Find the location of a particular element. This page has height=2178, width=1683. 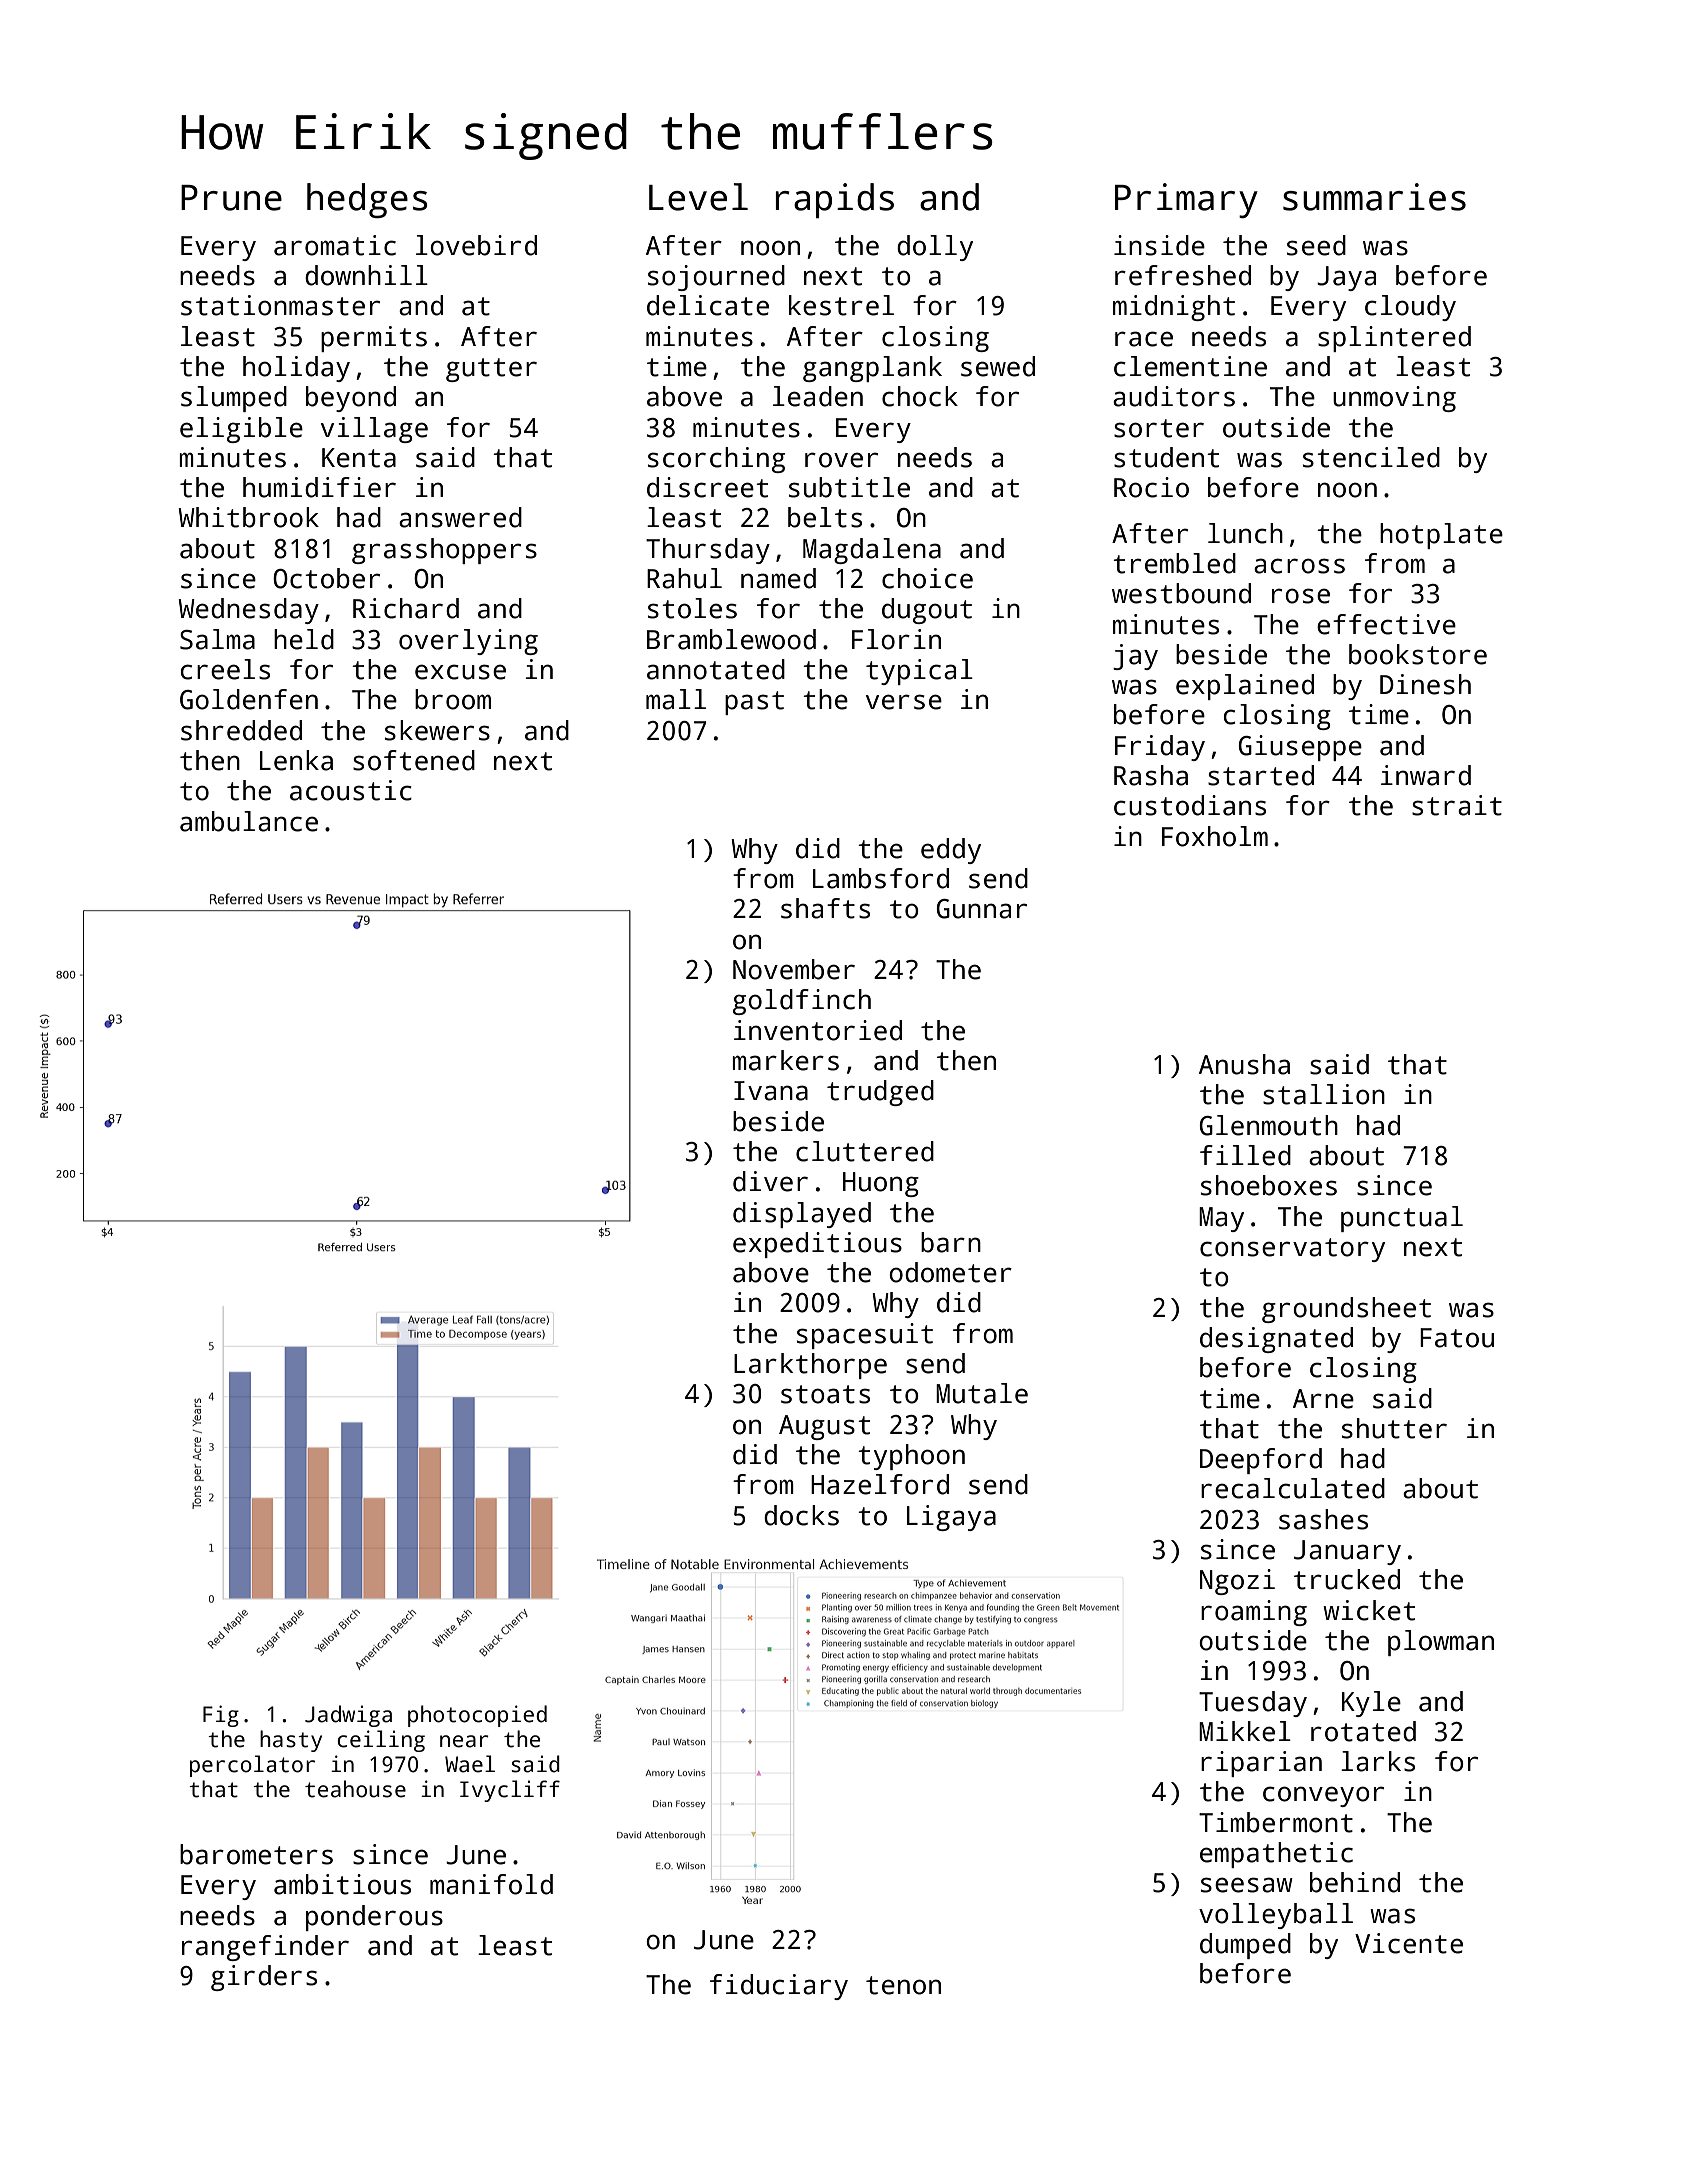

verse is located at coordinates (904, 702).
